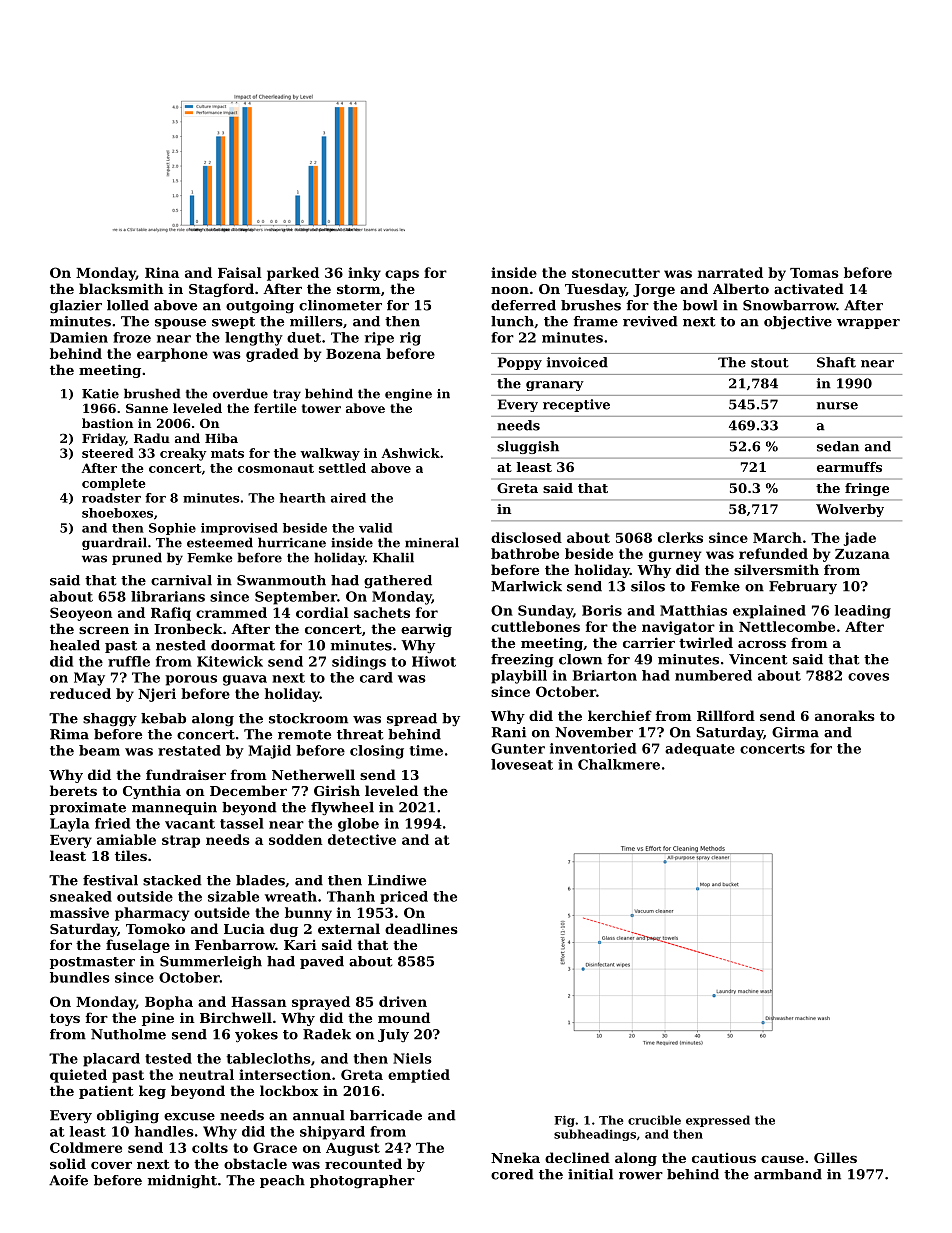 The image size is (952, 1233). What do you see at coordinates (239, 272) in the screenshot?
I see `Faisal` at bounding box center [239, 272].
